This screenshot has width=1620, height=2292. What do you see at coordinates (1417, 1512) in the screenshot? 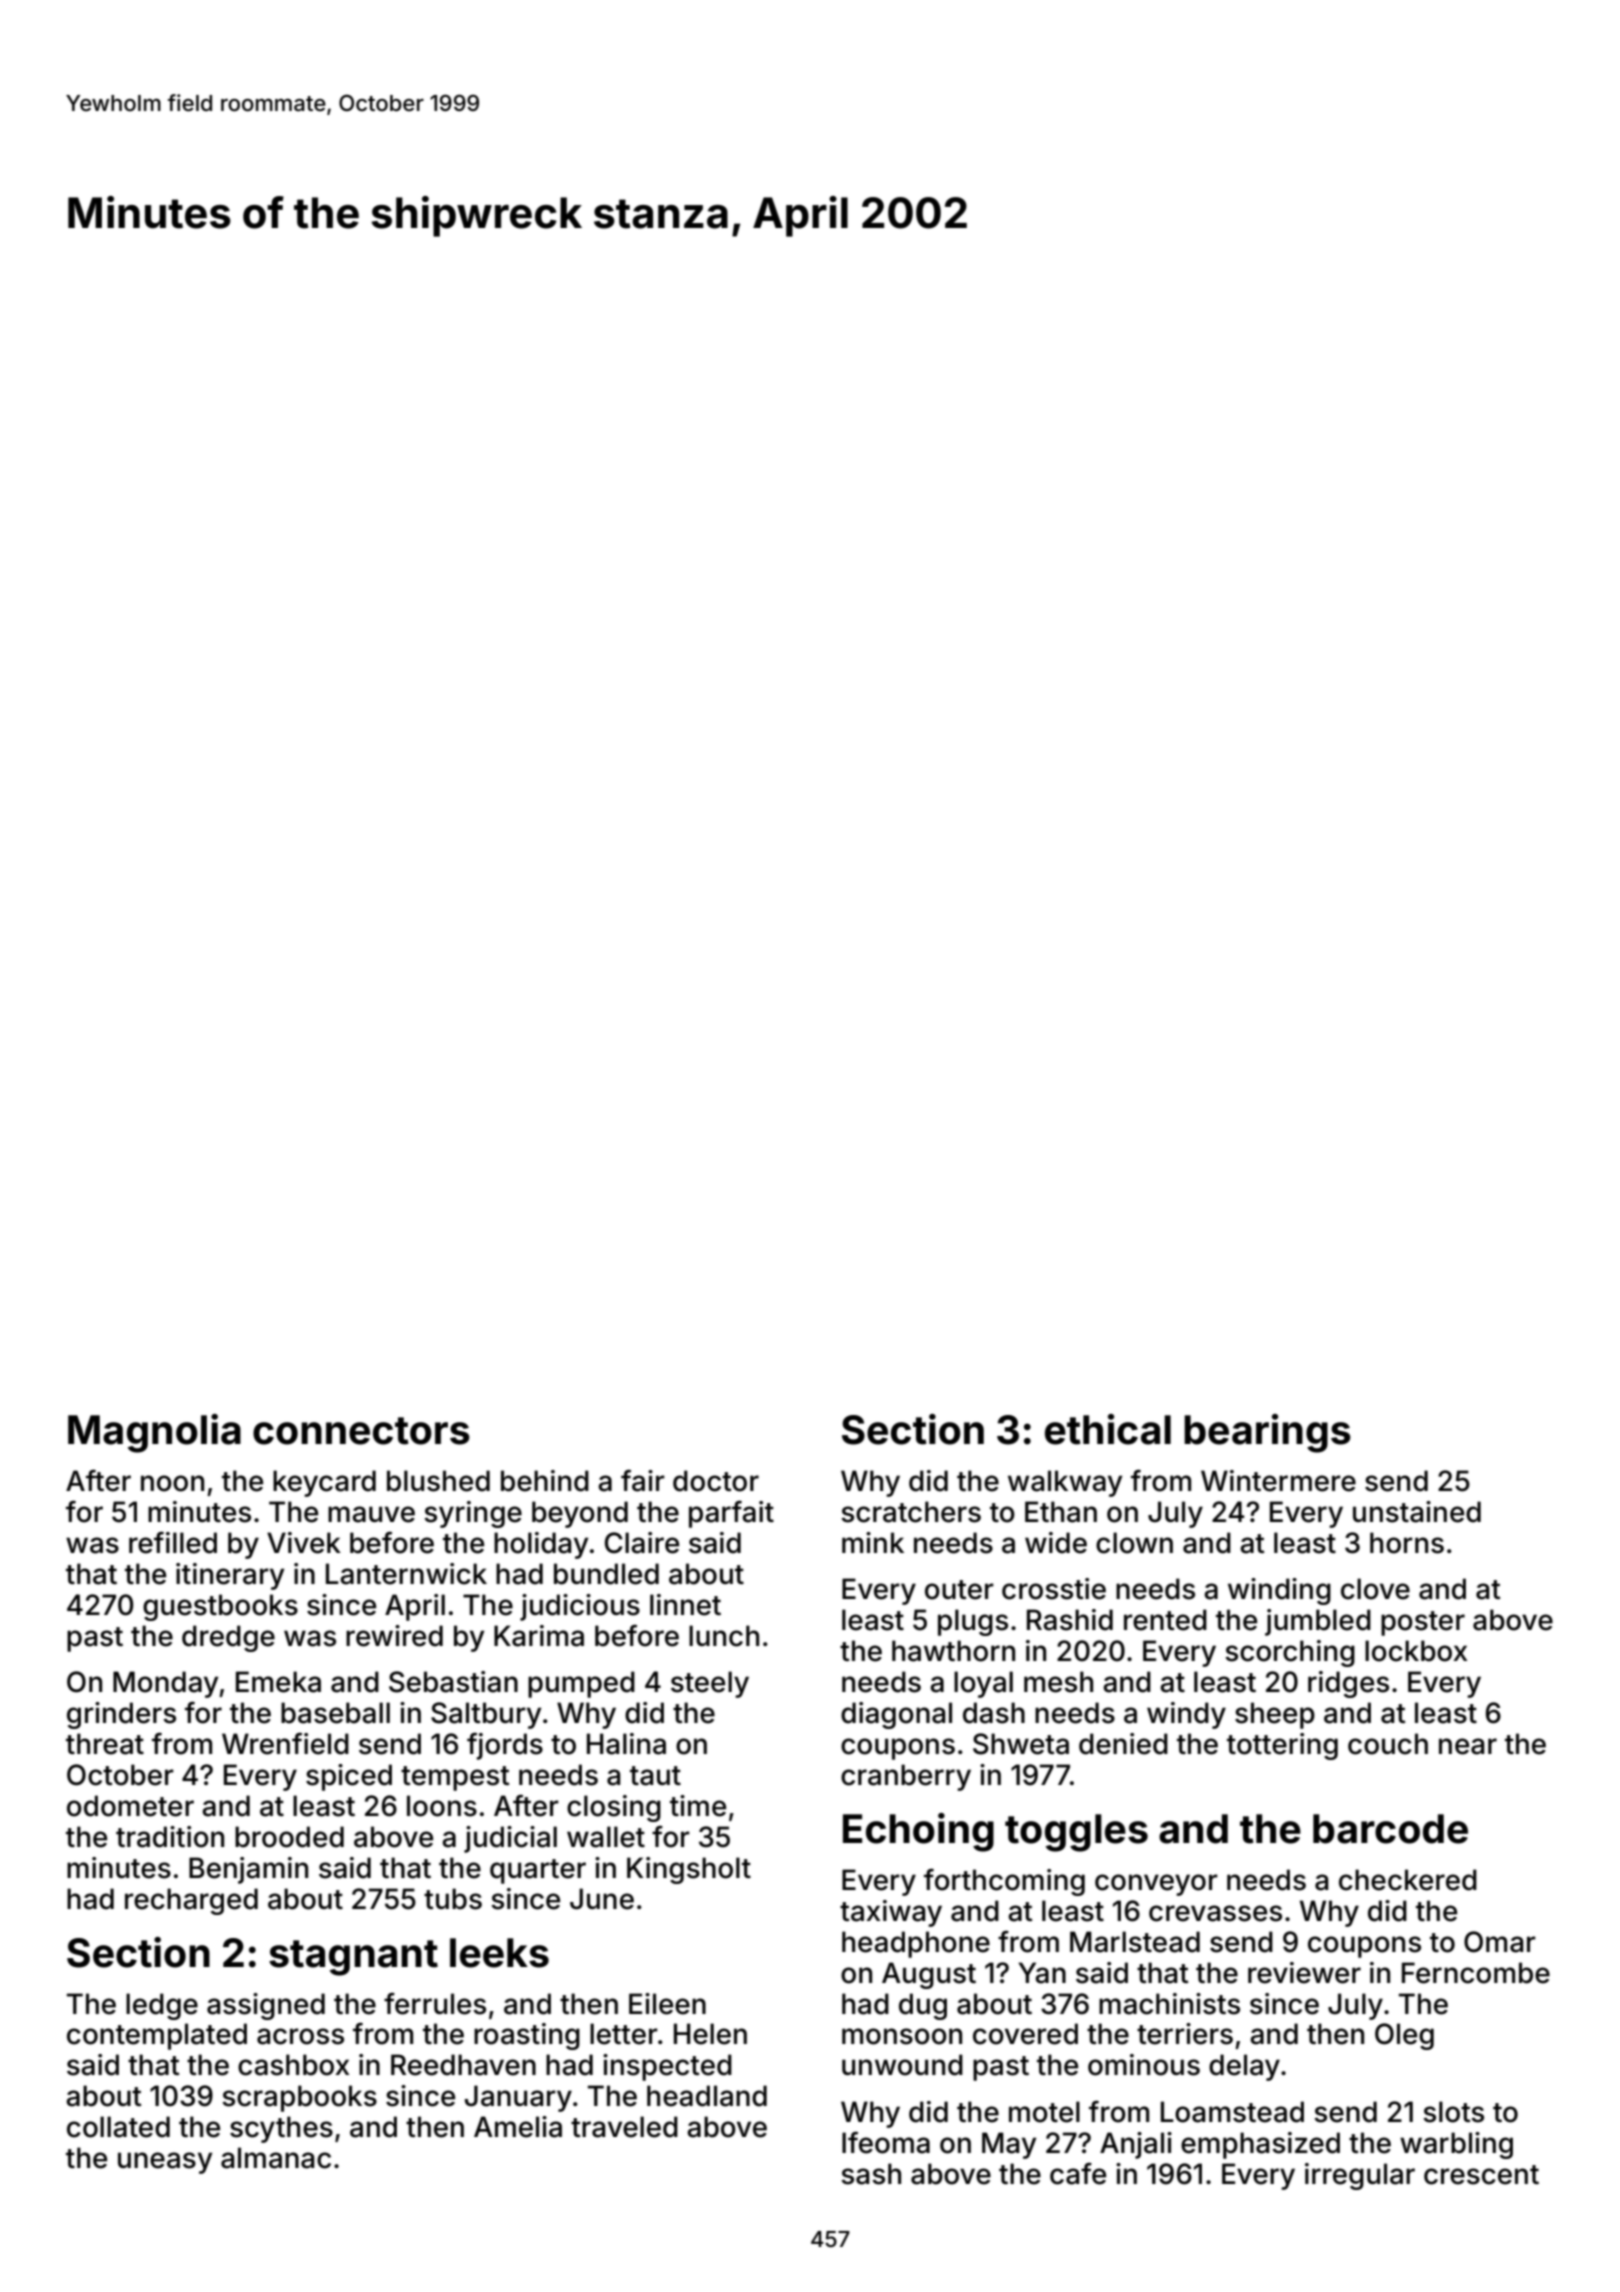
I see `unstained` at bounding box center [1417, 1512].
